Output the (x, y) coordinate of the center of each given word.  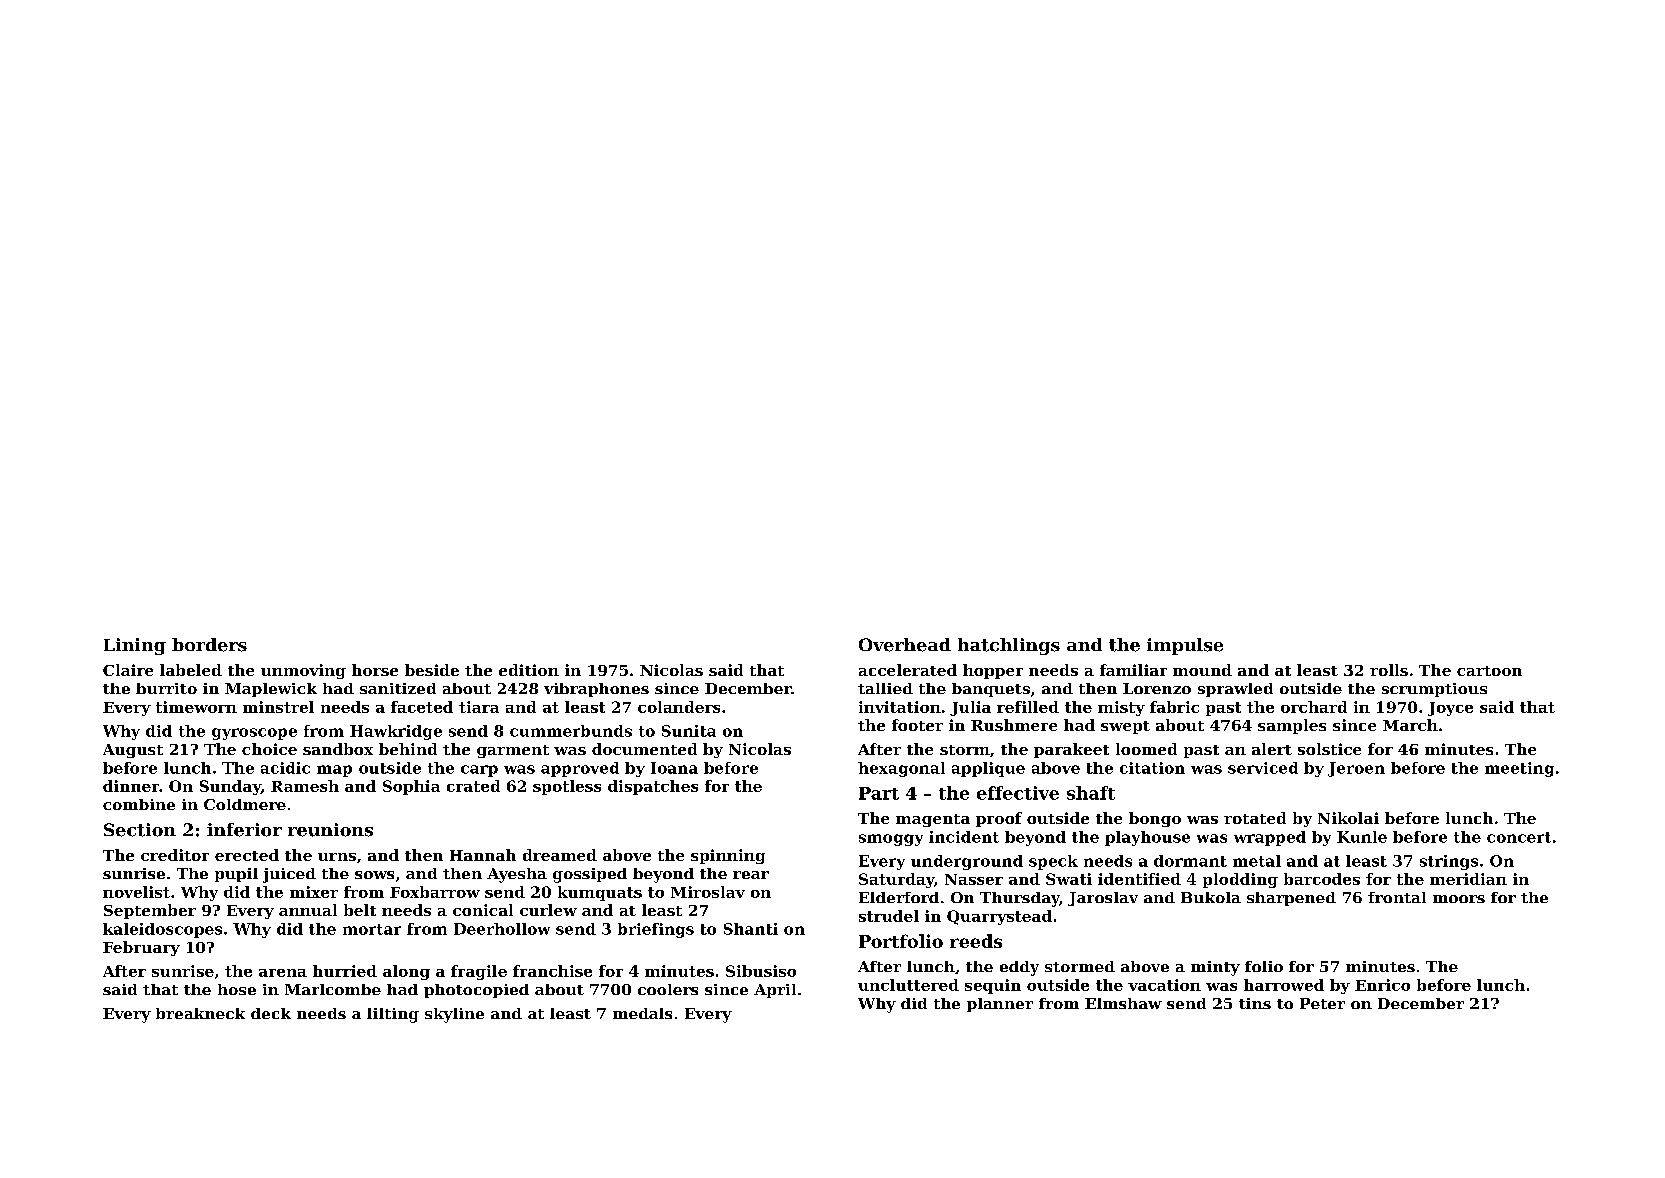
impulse (1185, 646)
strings (1449, 862)
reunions (330, 830)
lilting (393, 1015)
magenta (933, 820)
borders (209, 645)
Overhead (905, 645)
